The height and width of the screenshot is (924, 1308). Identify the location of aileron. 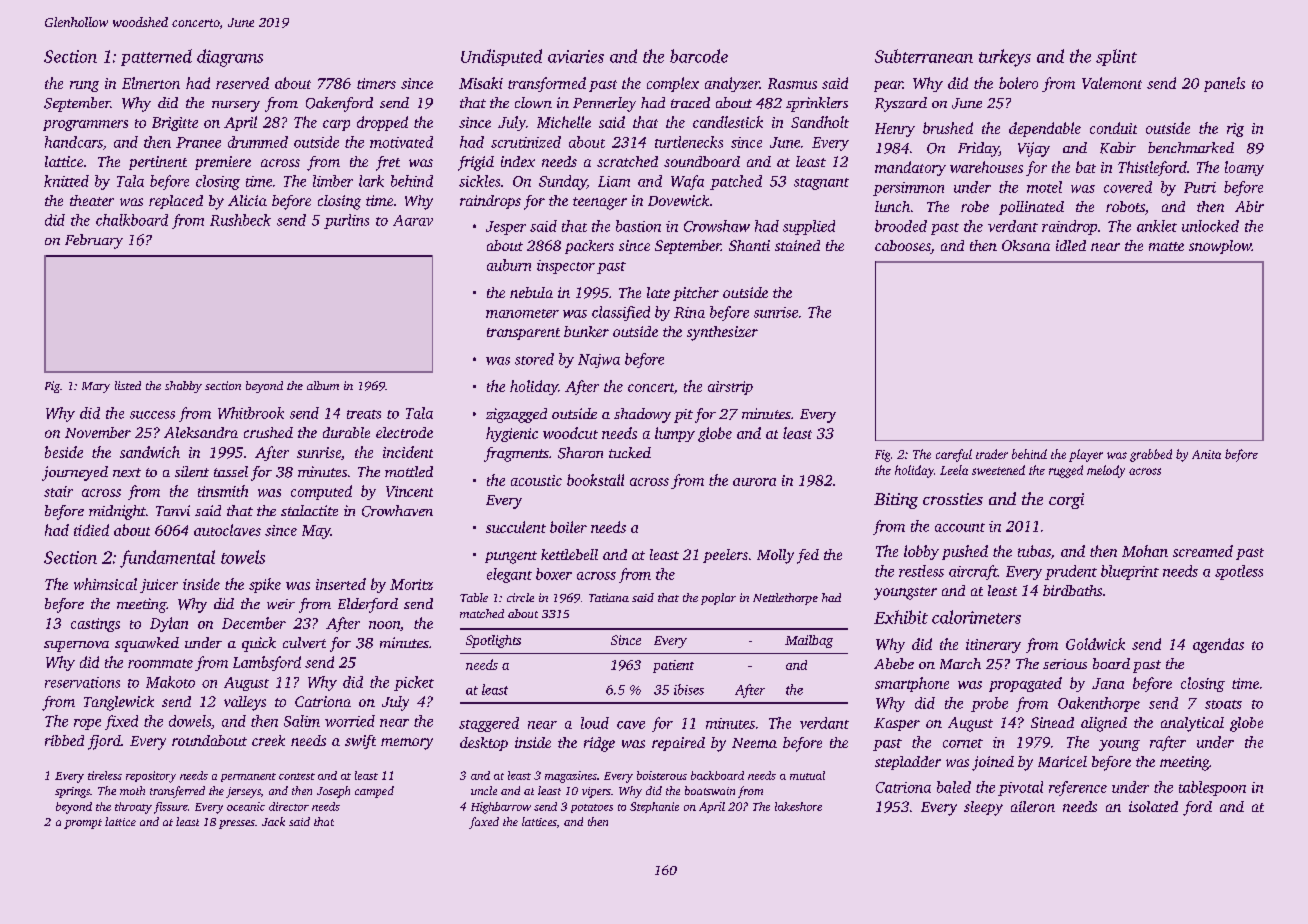
(1033, 806).
